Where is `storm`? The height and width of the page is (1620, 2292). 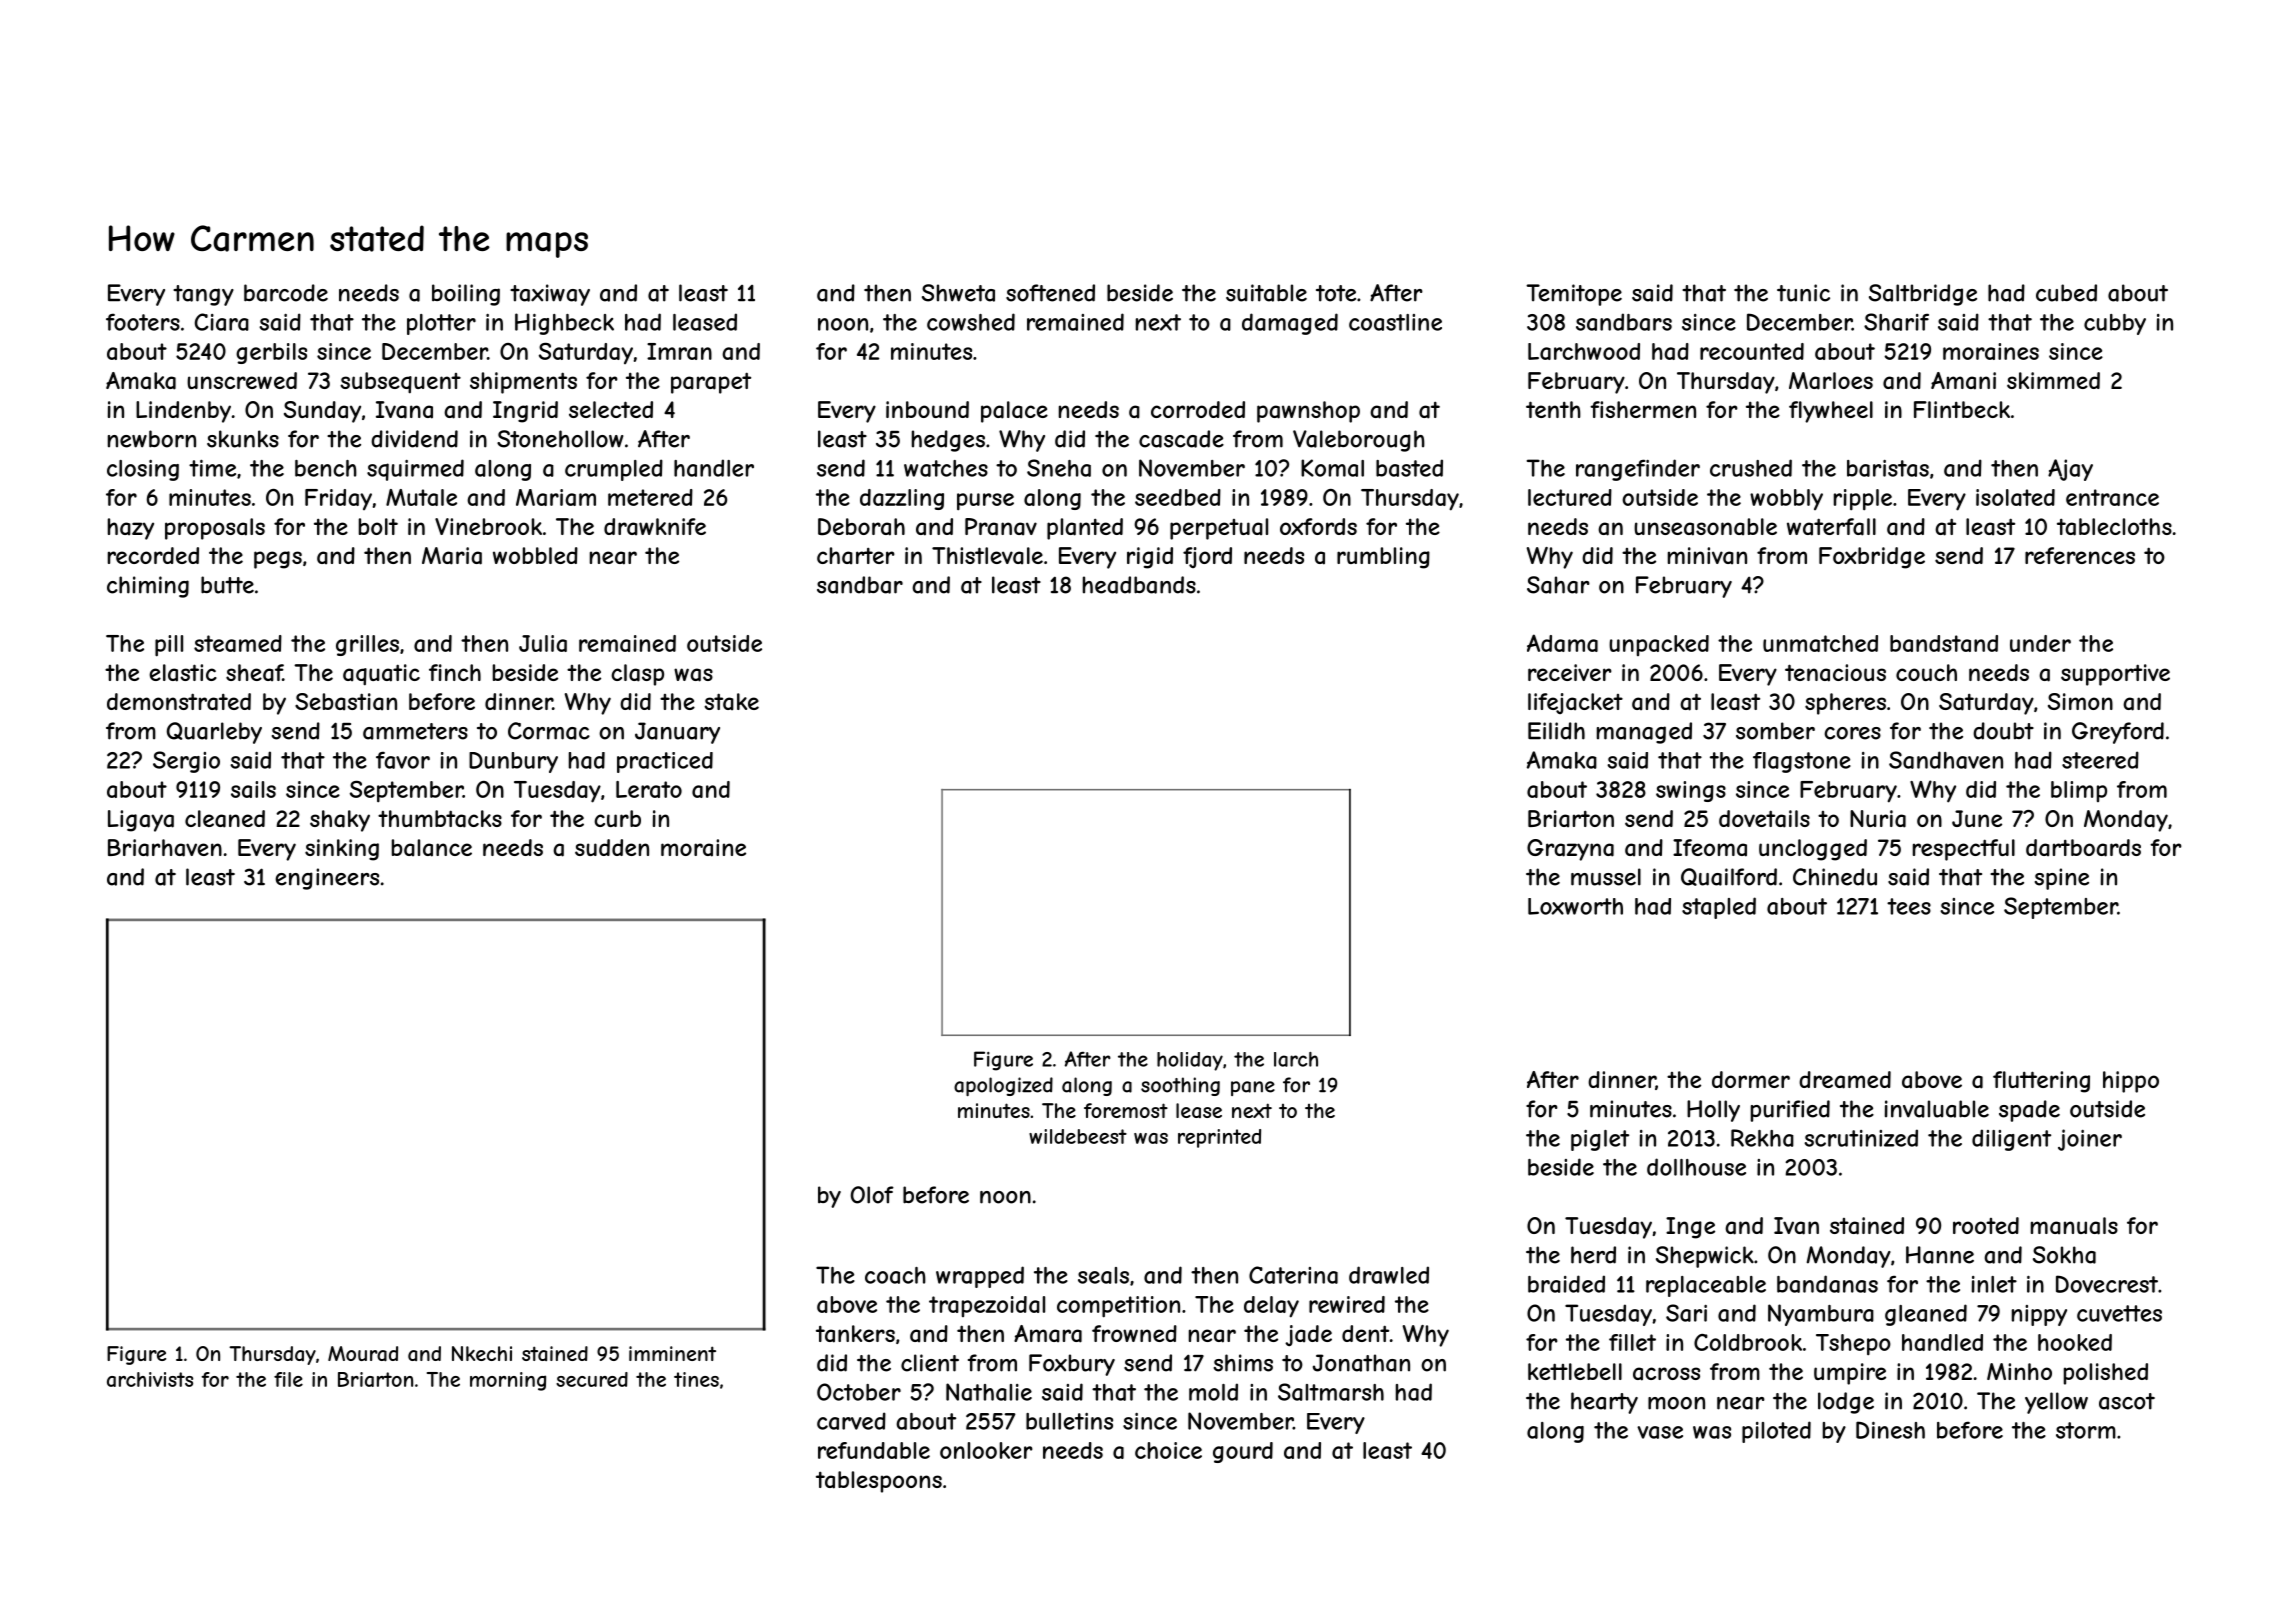 storm is located at coordinates (2086, 1430).
